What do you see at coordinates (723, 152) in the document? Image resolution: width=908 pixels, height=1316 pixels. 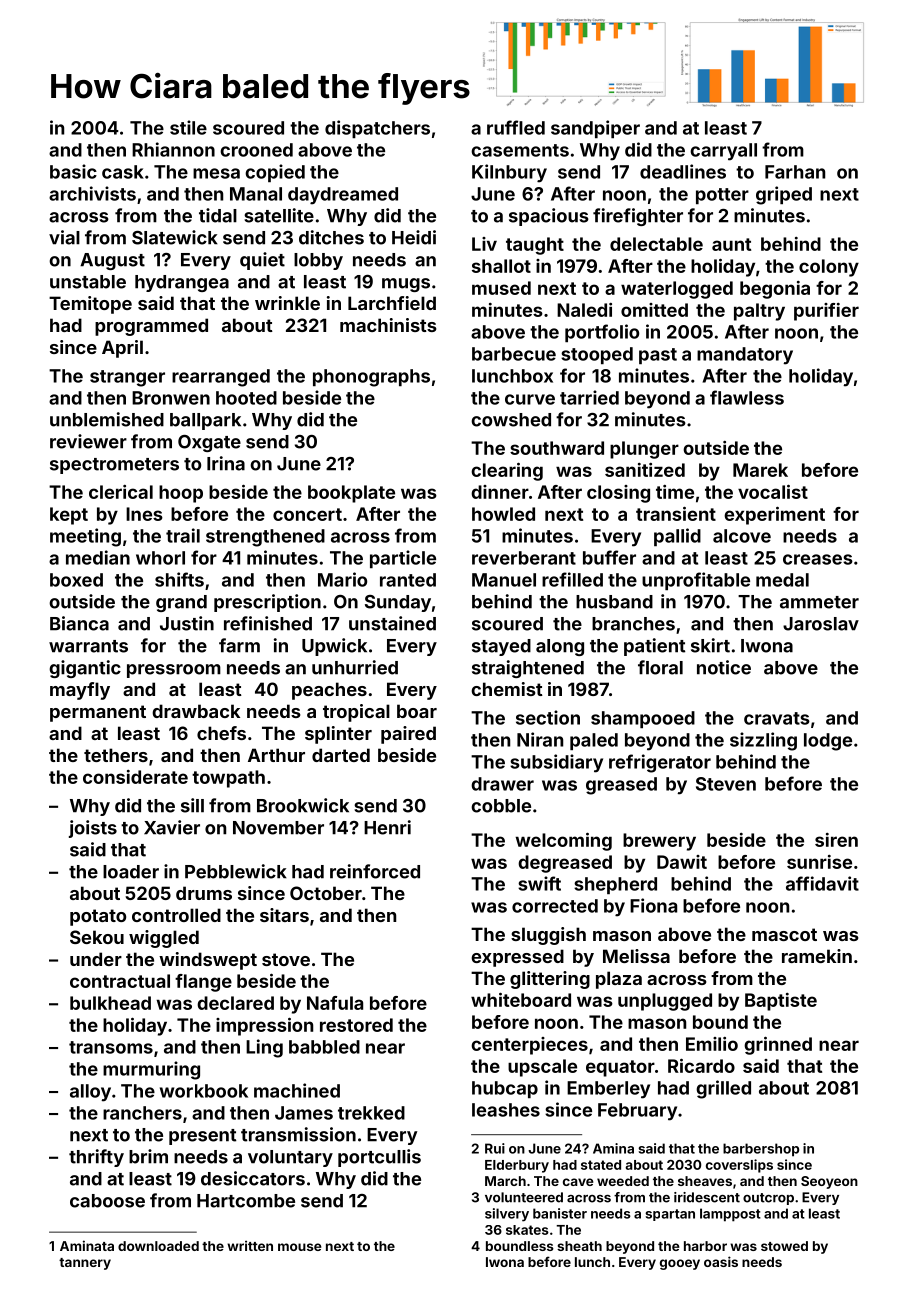 I see `carryall` at bounding box center [723, 152].
